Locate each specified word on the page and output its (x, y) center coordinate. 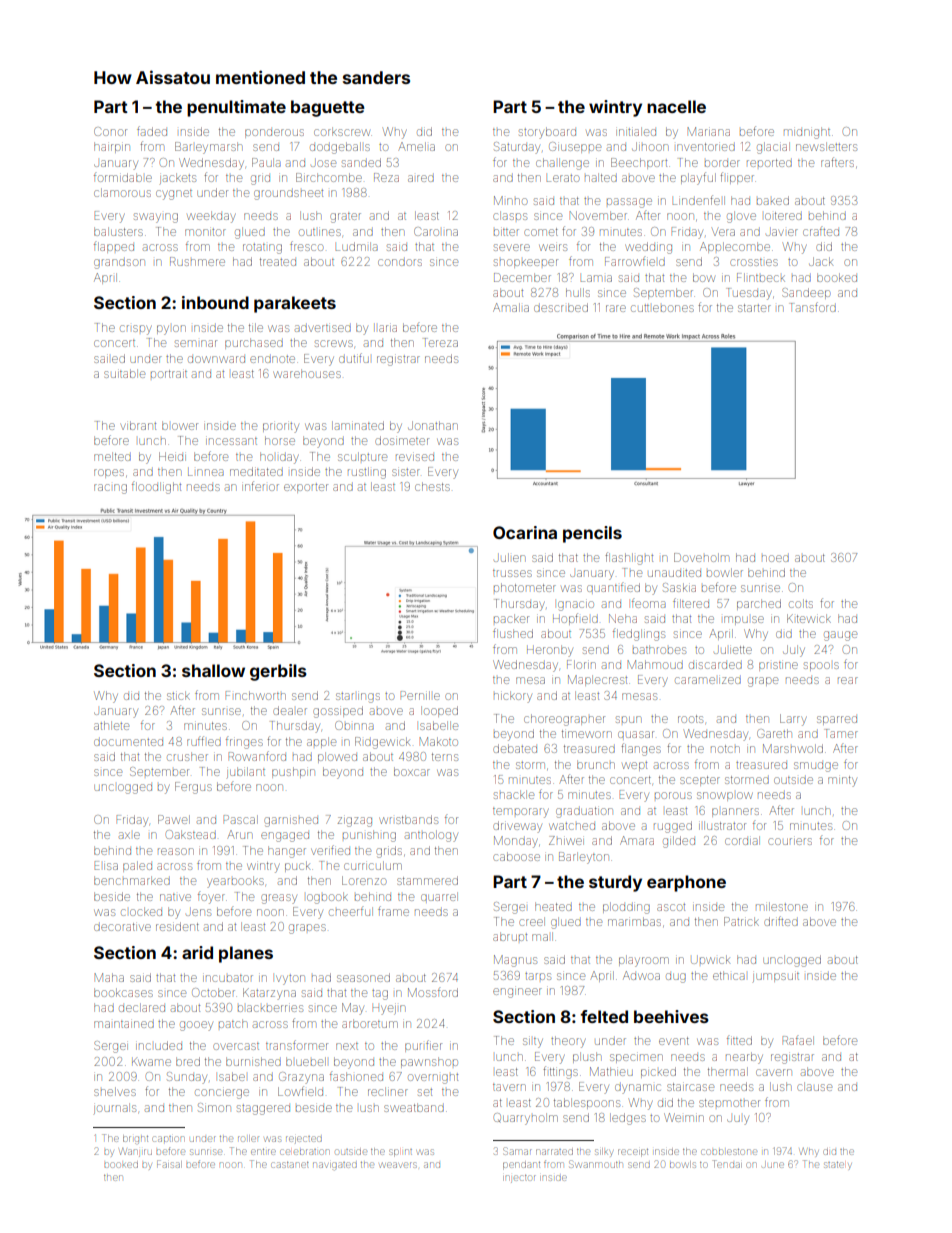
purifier (423, 1046)
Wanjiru (136, 1152)
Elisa (106, 865)
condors (400, 262)
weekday (211, 217)
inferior (260, 486)
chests (432, 486)
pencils (592, 534)
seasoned (363, 977)
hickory (513, 697)
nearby (744, 1058)
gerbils (278, 672)
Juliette (733, 650)
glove (741, 217)
